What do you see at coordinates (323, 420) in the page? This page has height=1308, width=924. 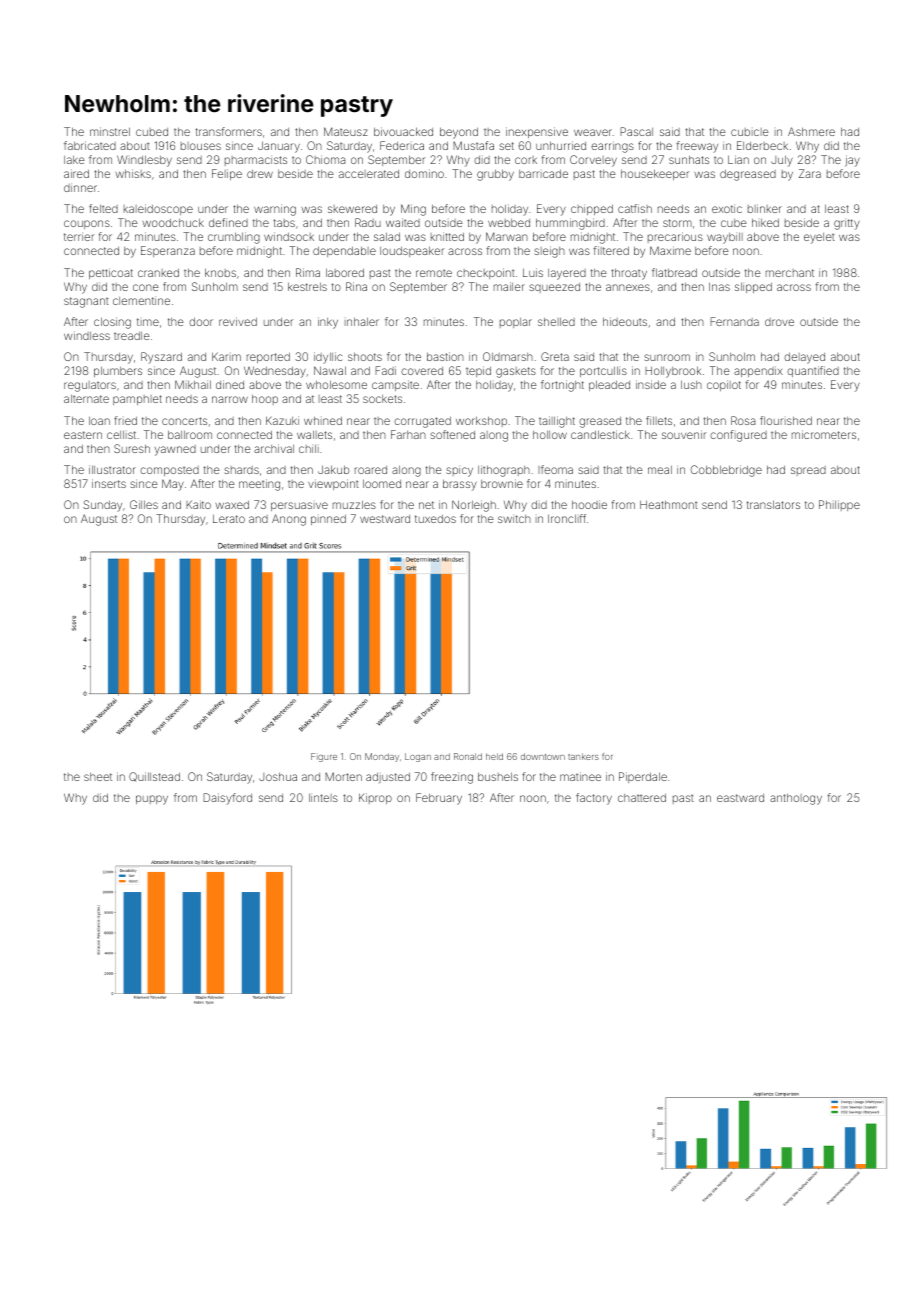 I see `whined` at bounding box center [323, 420].
